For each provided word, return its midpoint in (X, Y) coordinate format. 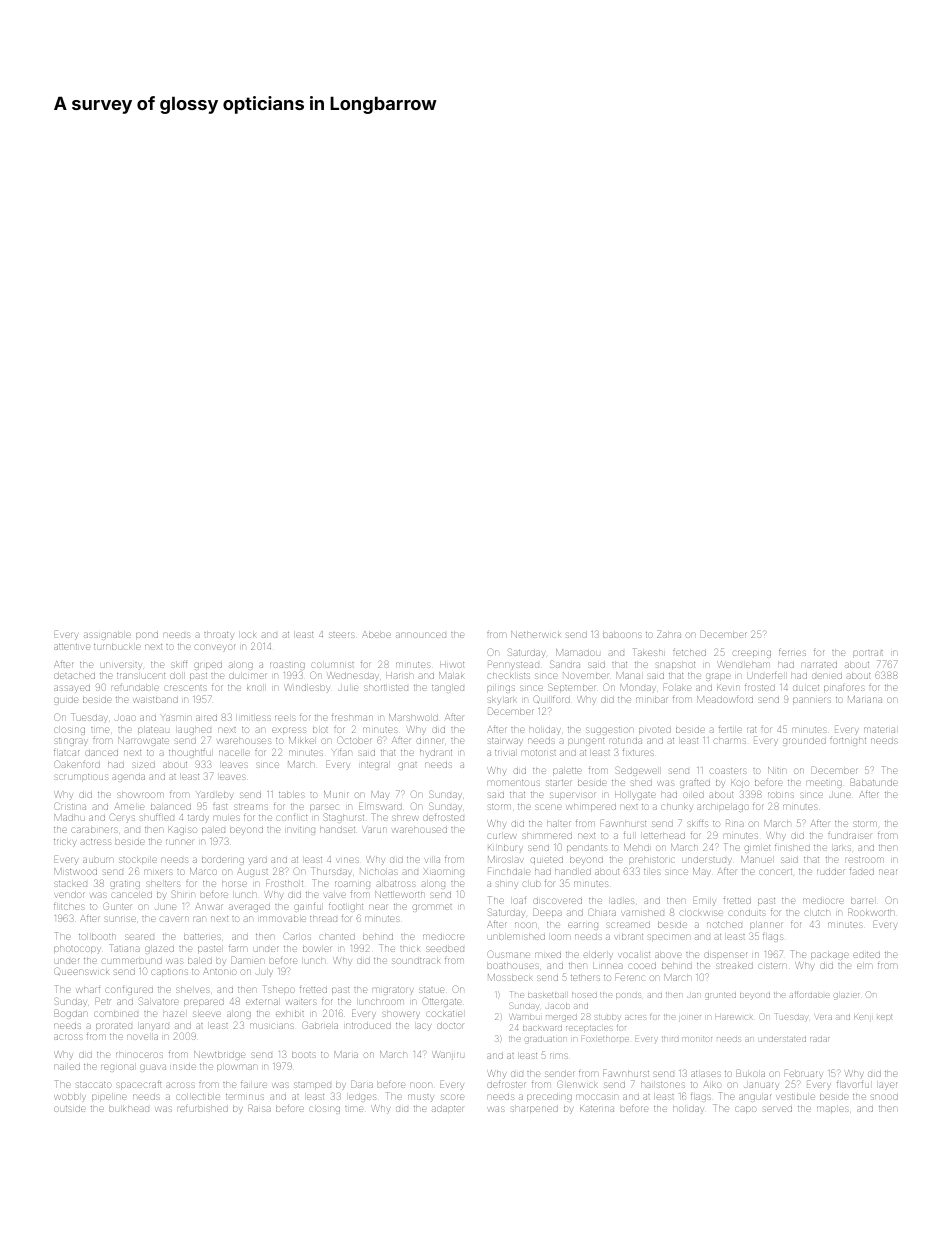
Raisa (259, 1108)
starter (558, 783)
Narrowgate (143, 741)
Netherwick (536, 634)
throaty (219, 636)
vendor (70, 895)
